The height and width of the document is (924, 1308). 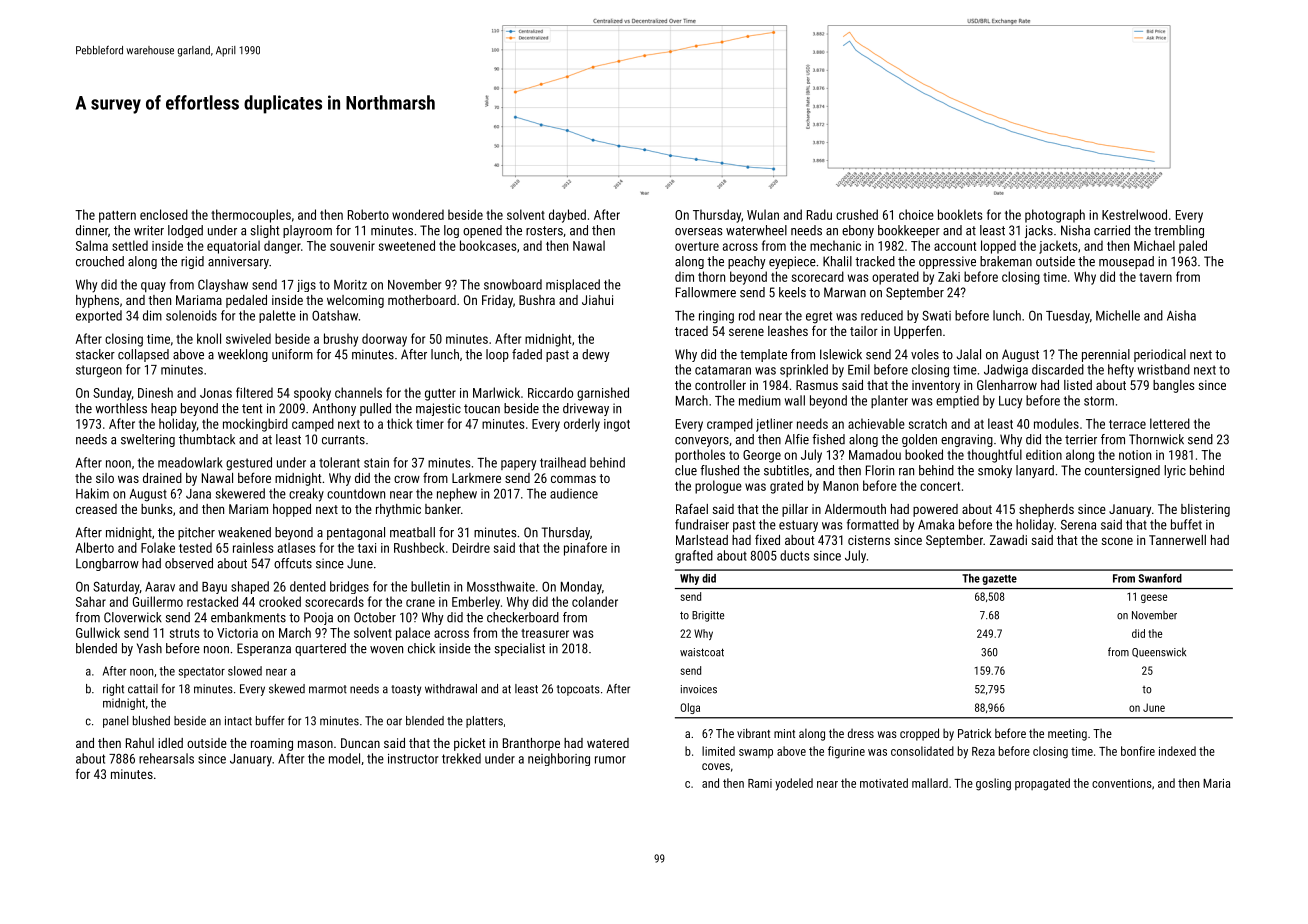 I want to click on geese, so click(x=1154, y=598).
